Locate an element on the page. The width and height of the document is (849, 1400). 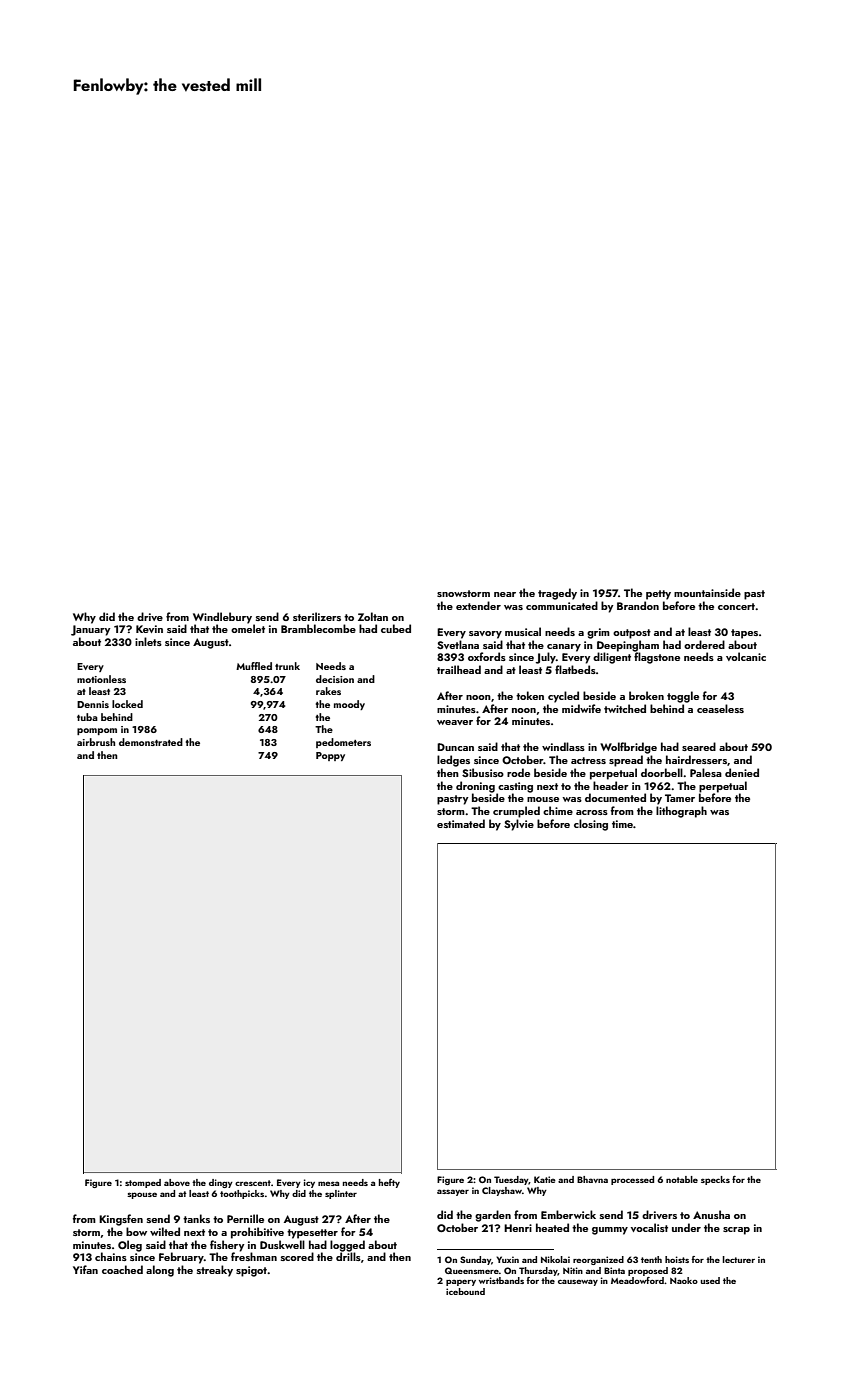
petty is located at coordinates (658, 595).
